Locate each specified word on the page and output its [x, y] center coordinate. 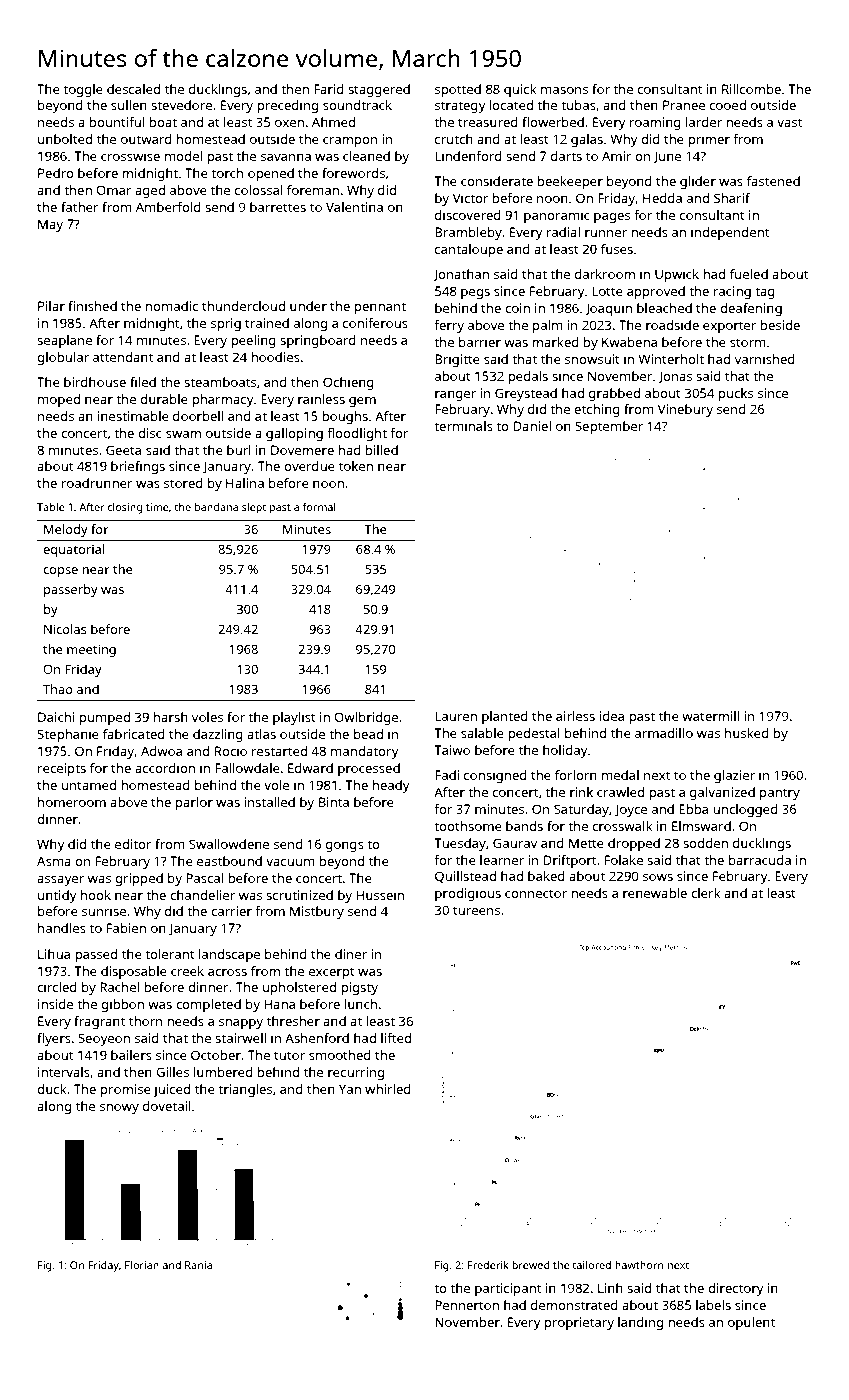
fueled [749, 274]
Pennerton [467, 1305]
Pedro [56, 173]
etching [597, 410]
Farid [329, 89]
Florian [142, 1265]
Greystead [526, 394]
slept [254, 508]
